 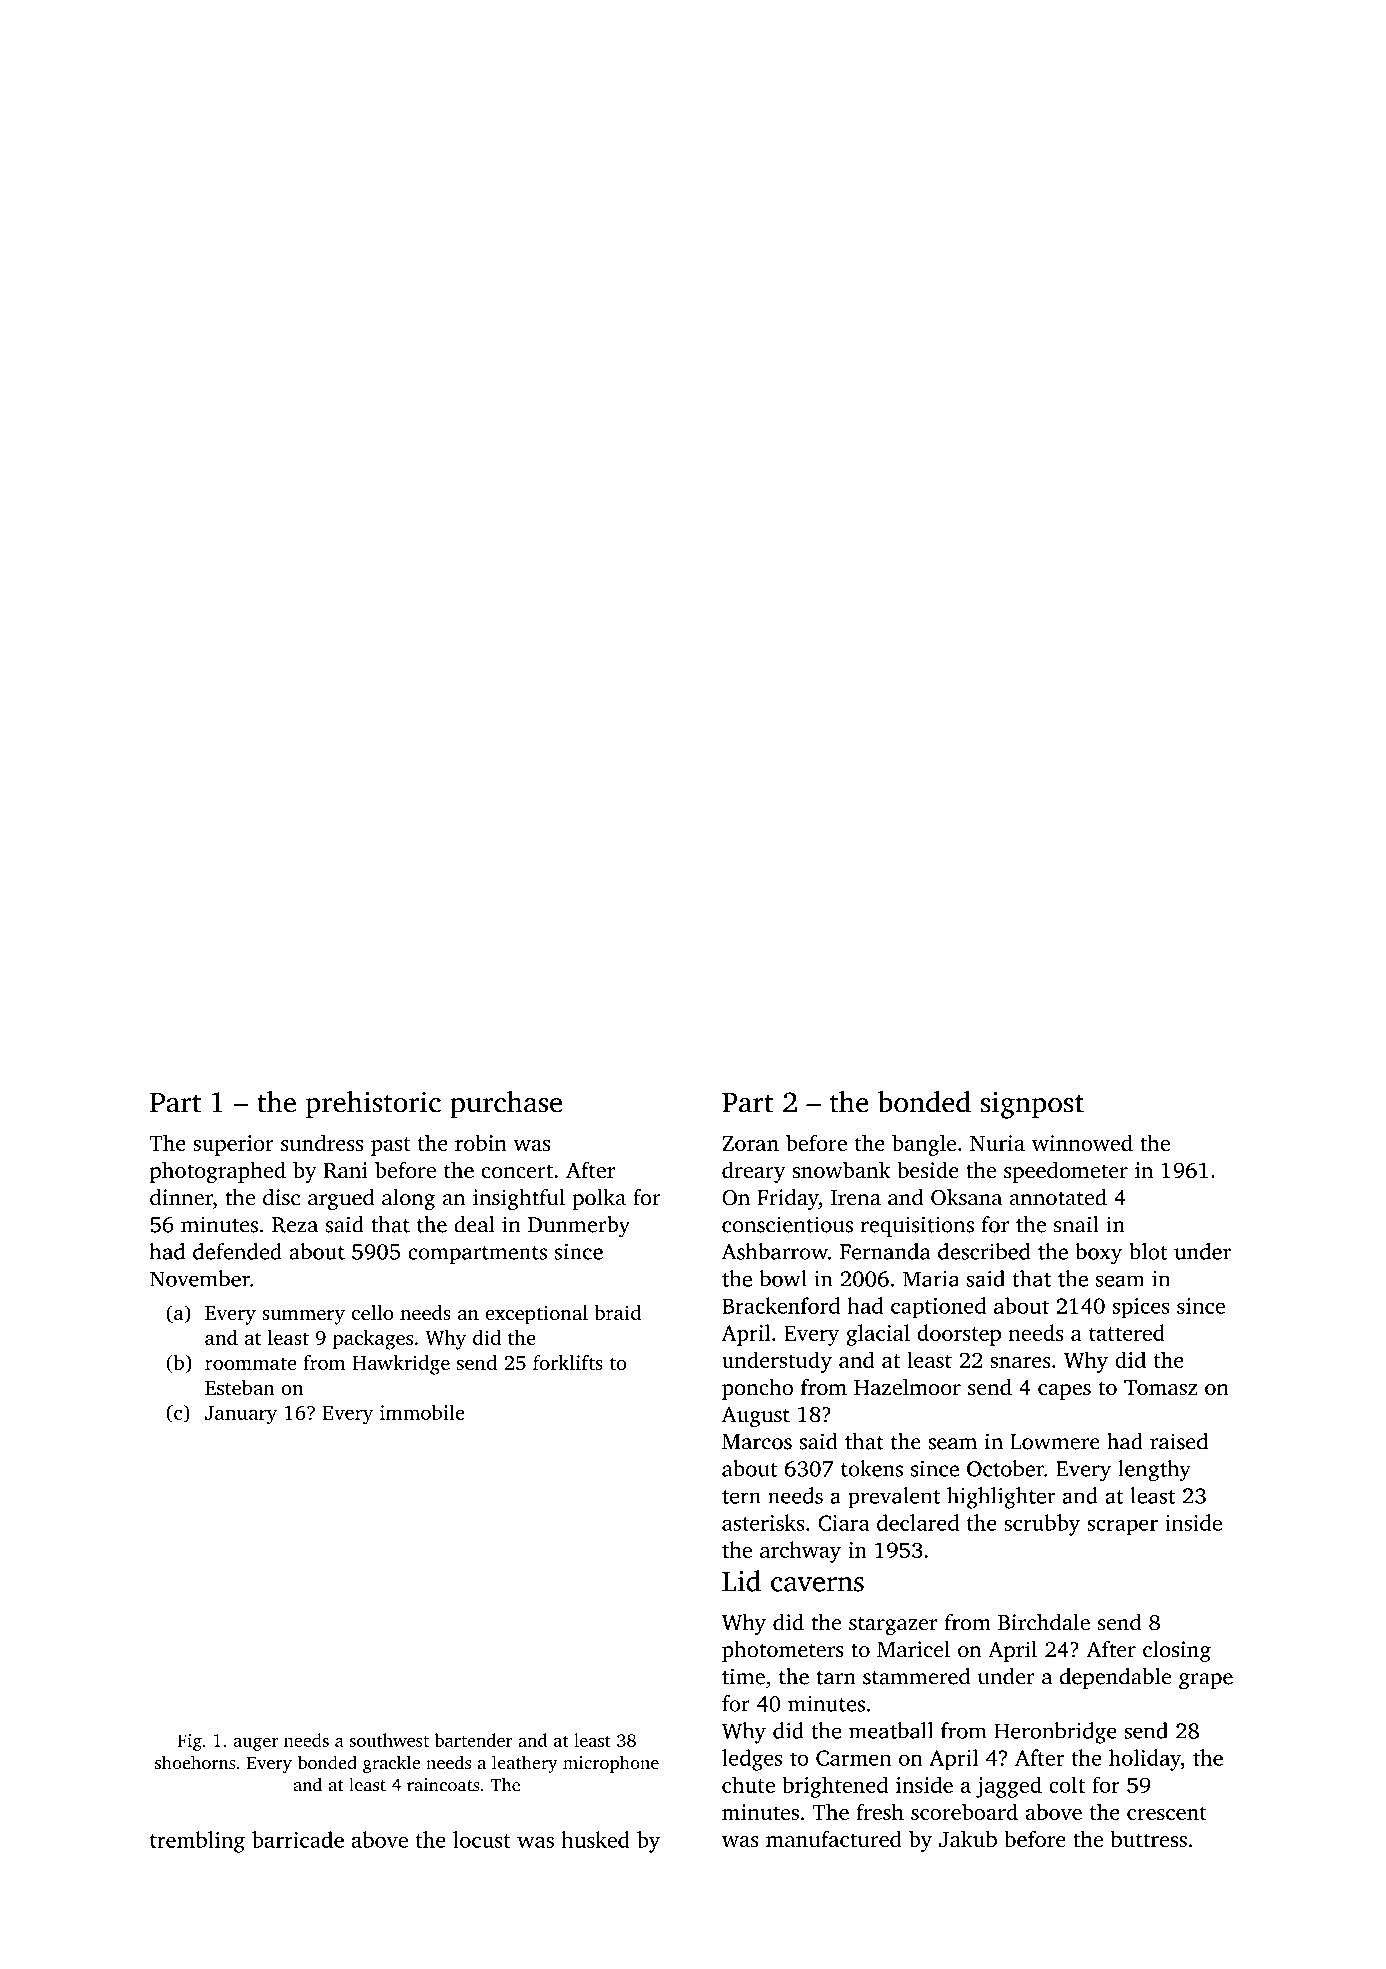 What do you see at coordinates (1145, 1760) in the screenshot?
I see `holiday` at bounding box center [1145, 1760].
